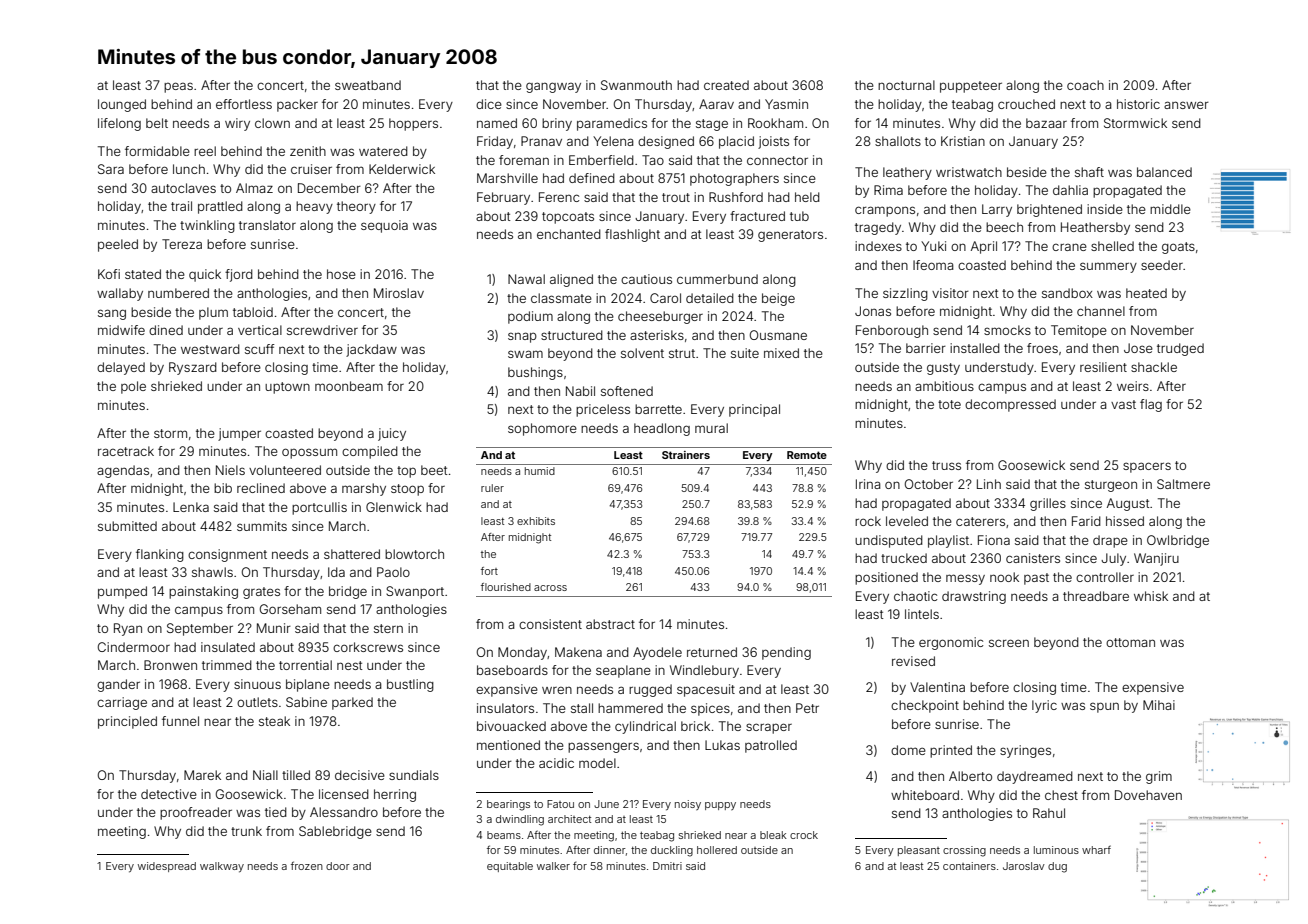  What do you see at coordinates (415, 592) in the page?
I see `Swanport` at bounding box center [415, 592].
